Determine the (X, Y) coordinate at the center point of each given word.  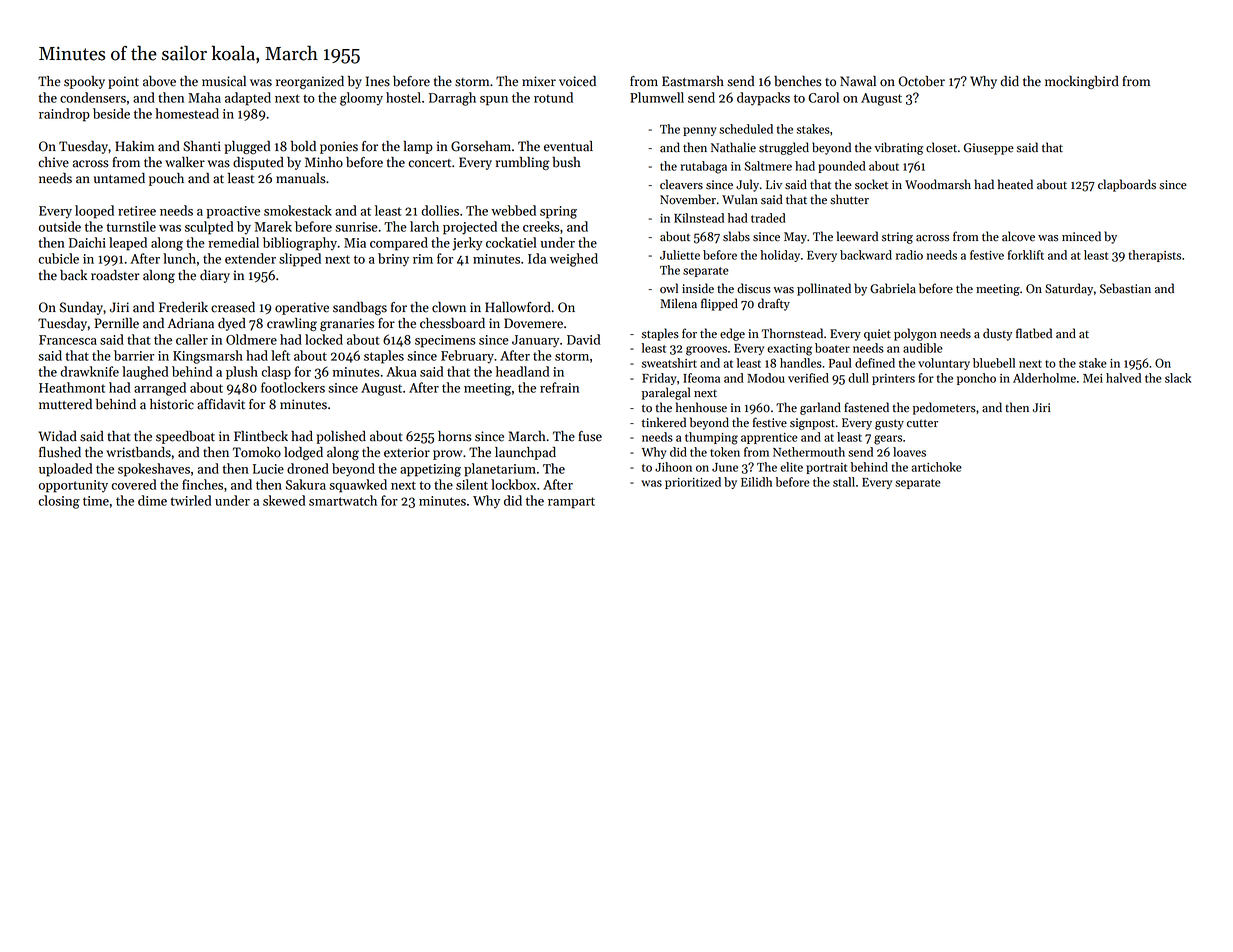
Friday (659, 379)
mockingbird (1082, 82)
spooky (84, 82)
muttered (65, 404)
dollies (440, 210)
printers (893, 379)
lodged (303, 453)
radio (909, 255)
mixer (539, 81)
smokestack (298, 210)
